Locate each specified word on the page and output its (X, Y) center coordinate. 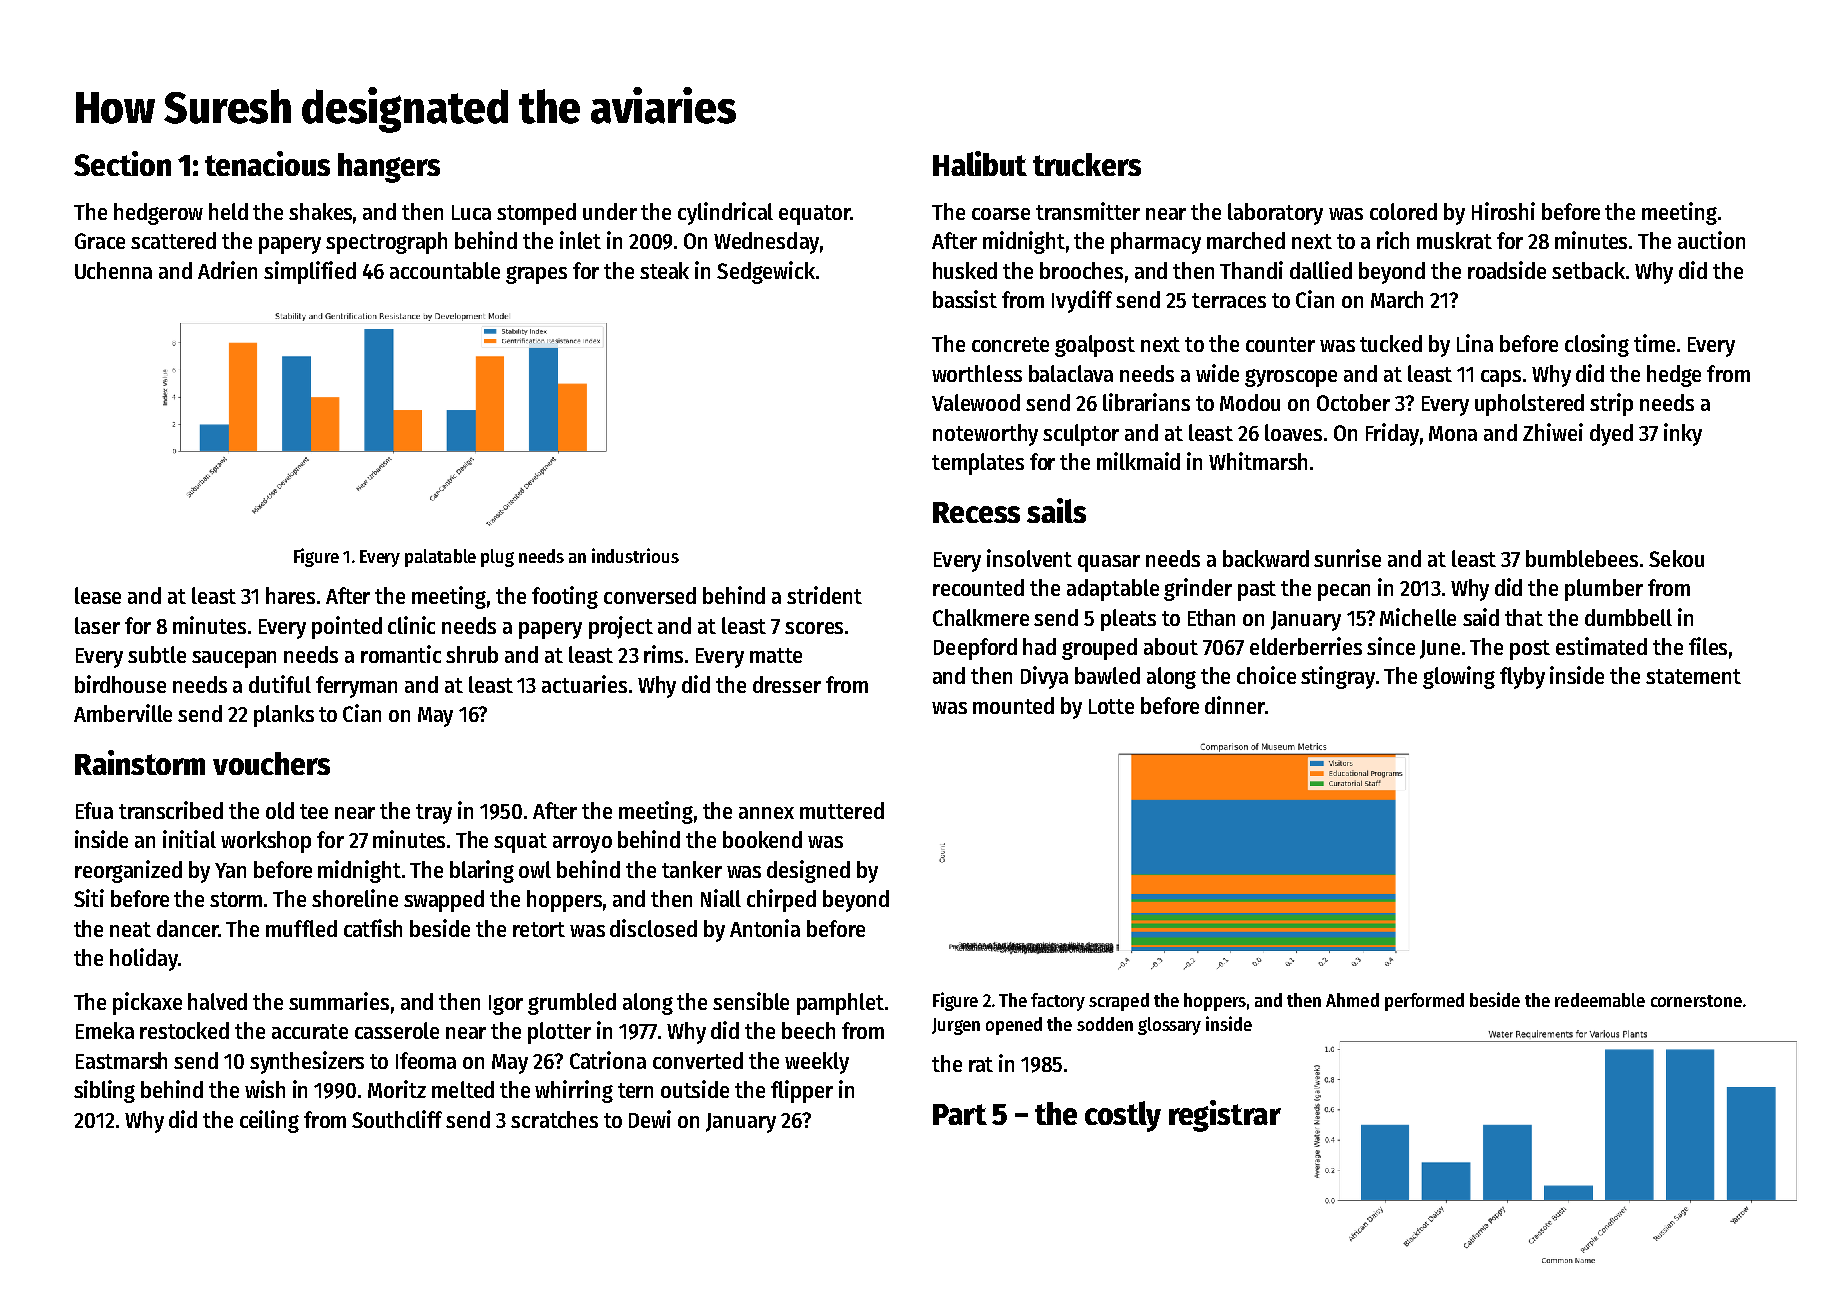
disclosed (653, 928)
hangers (389, 168)
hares (290, 595)
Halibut (980, 163)
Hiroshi (1503, 211)
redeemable (1600, 1000)
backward (1266, 558)
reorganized (128, 871)
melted (463, 1089)
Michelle (1418, 617)
